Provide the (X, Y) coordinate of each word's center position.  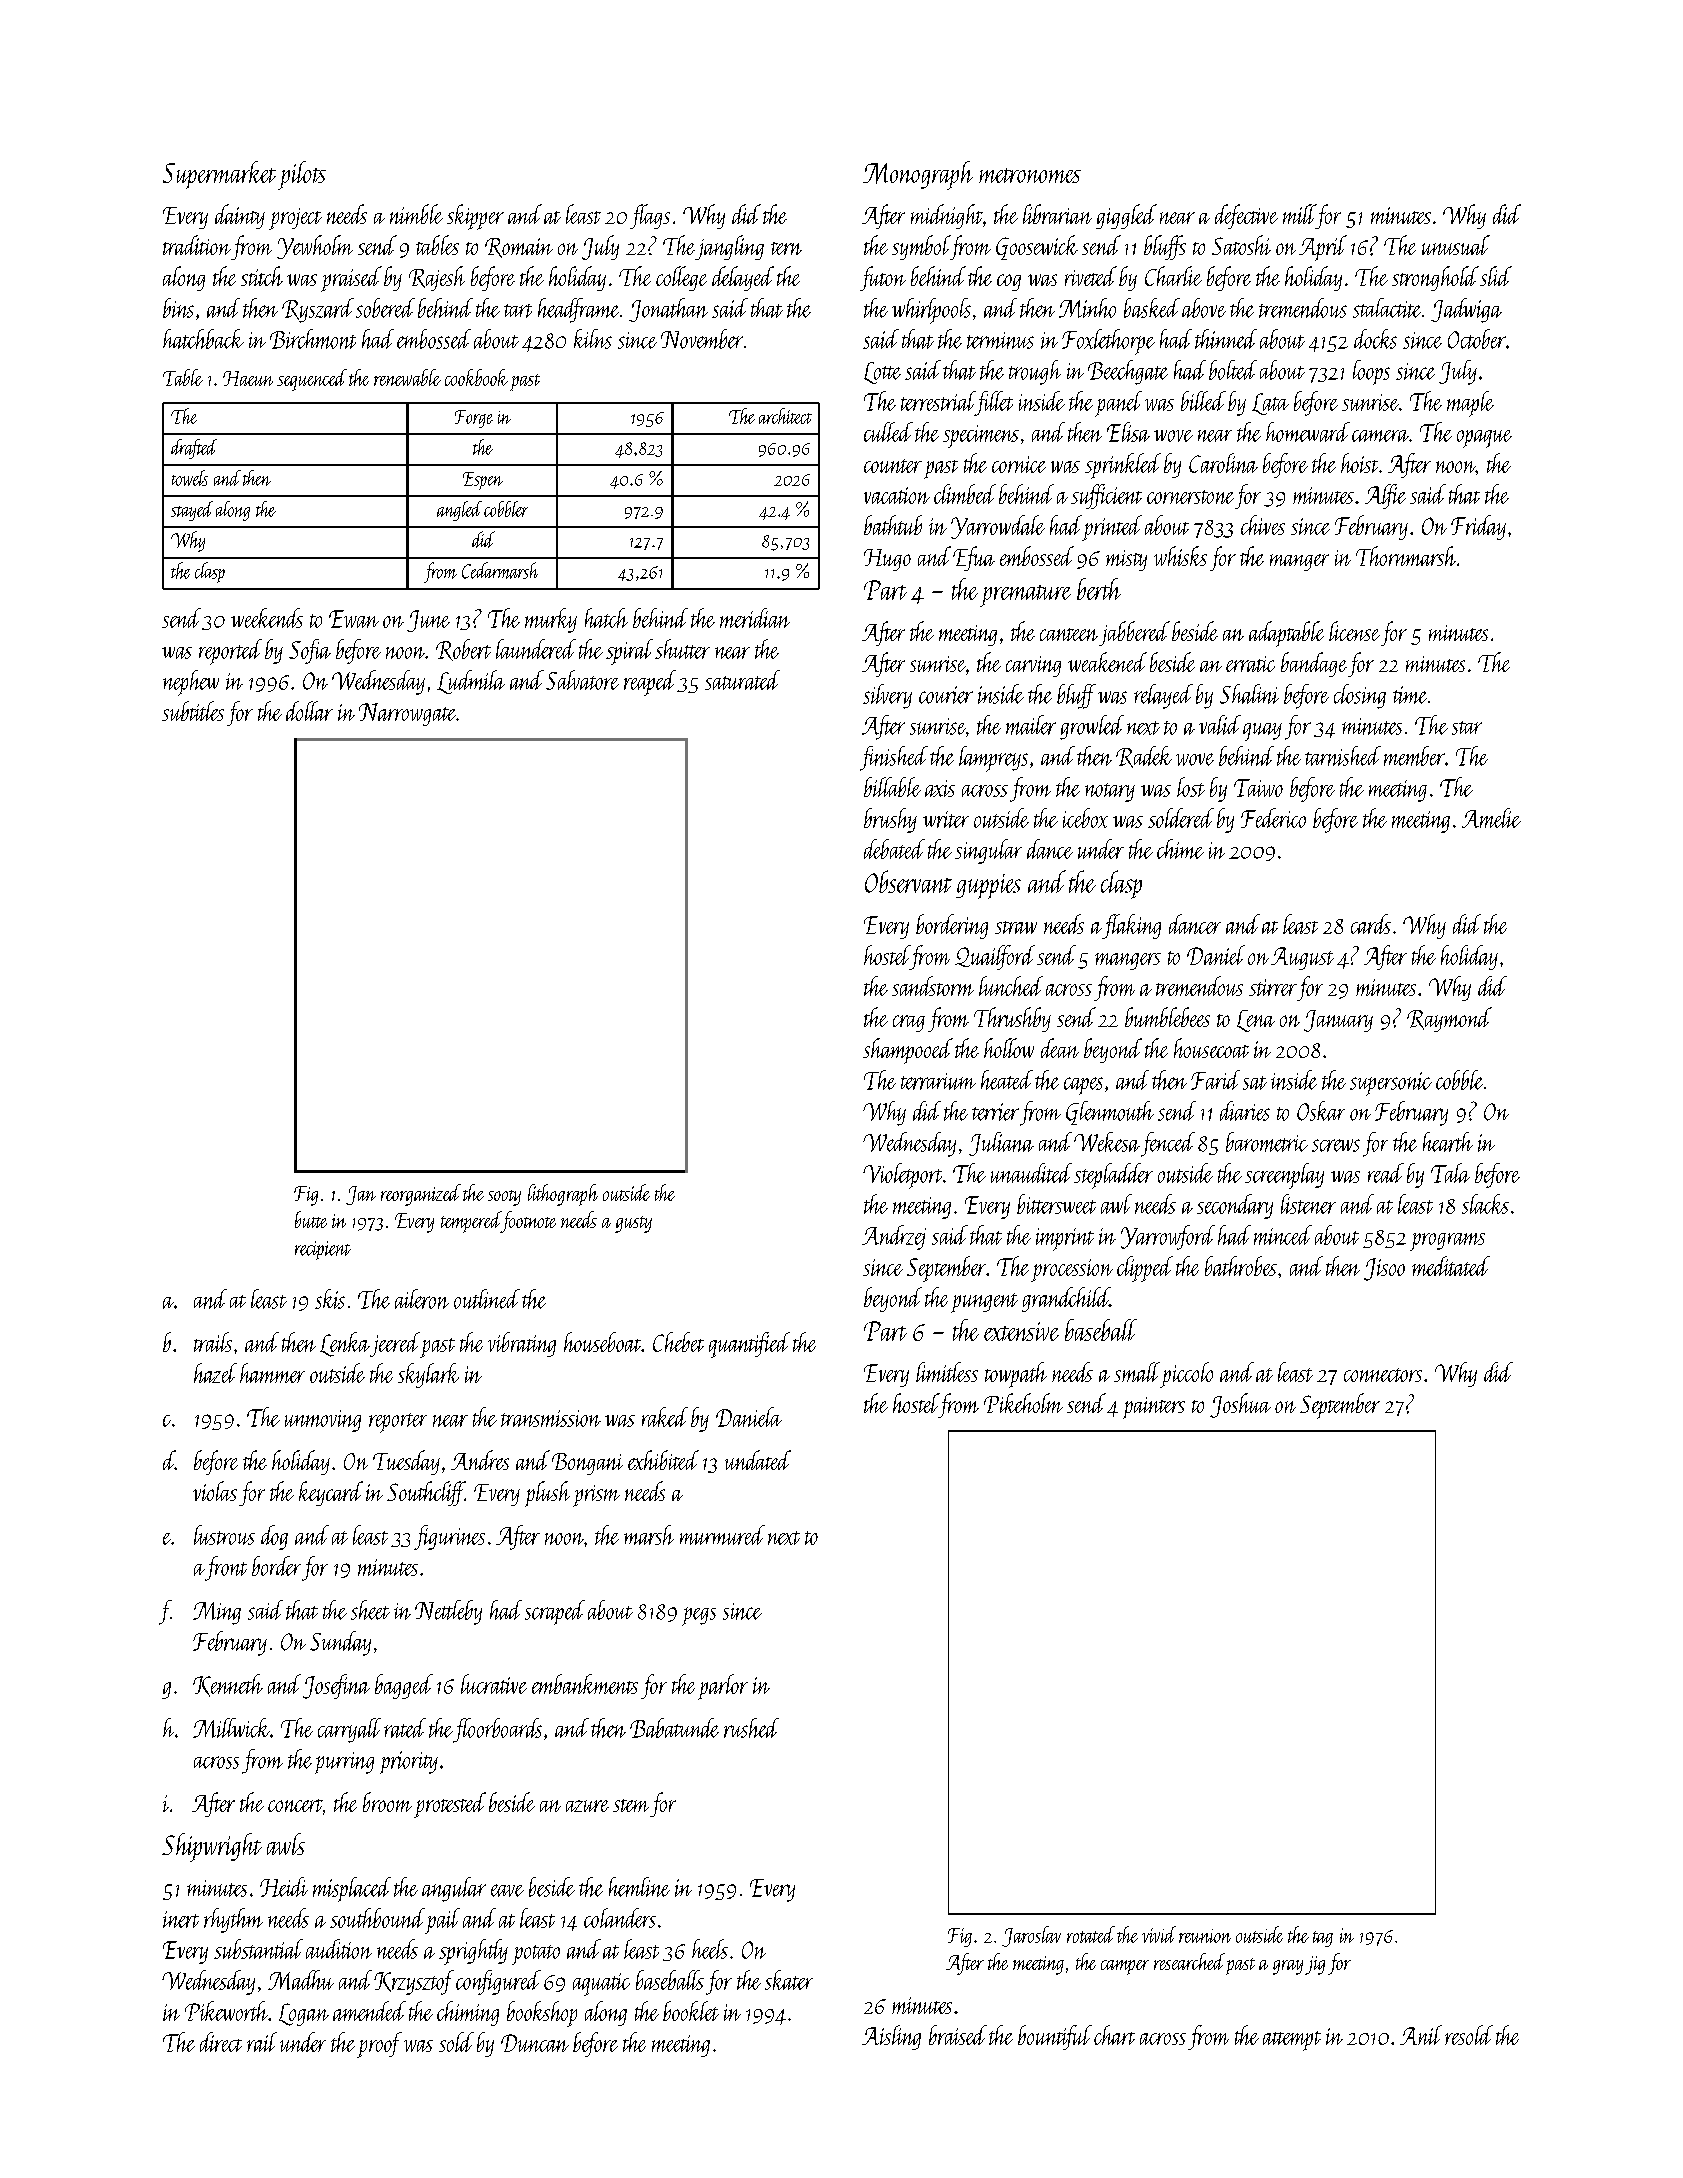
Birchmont (313, 339)
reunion (1205, 1936)
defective (1246, 216)
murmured (722, 1535)
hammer (272, 1373)
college (681, 278)
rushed (751, 1728)
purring (344, 1763)
